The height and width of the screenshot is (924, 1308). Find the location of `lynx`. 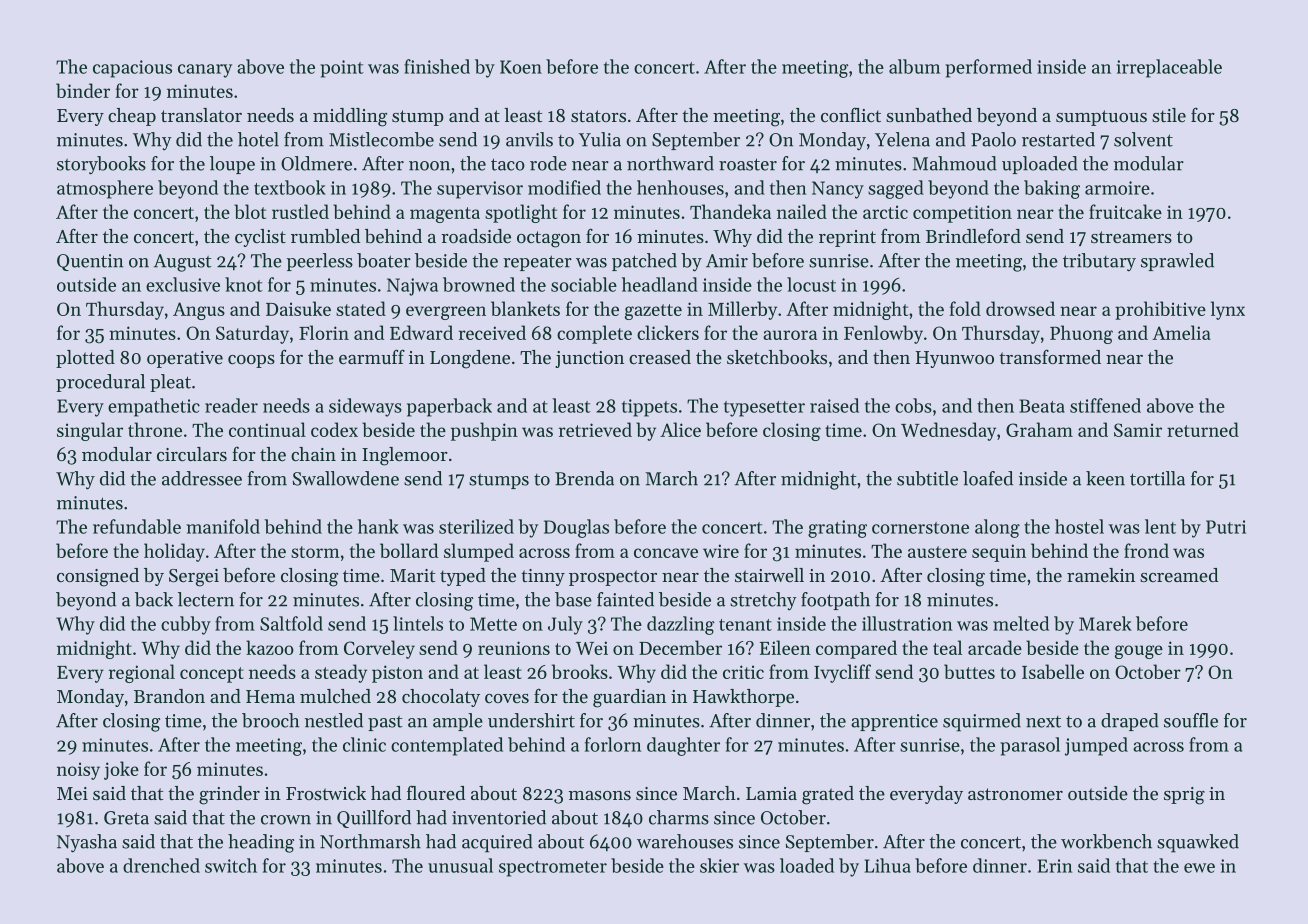

lynx is located at coordinates (1228, 310).
